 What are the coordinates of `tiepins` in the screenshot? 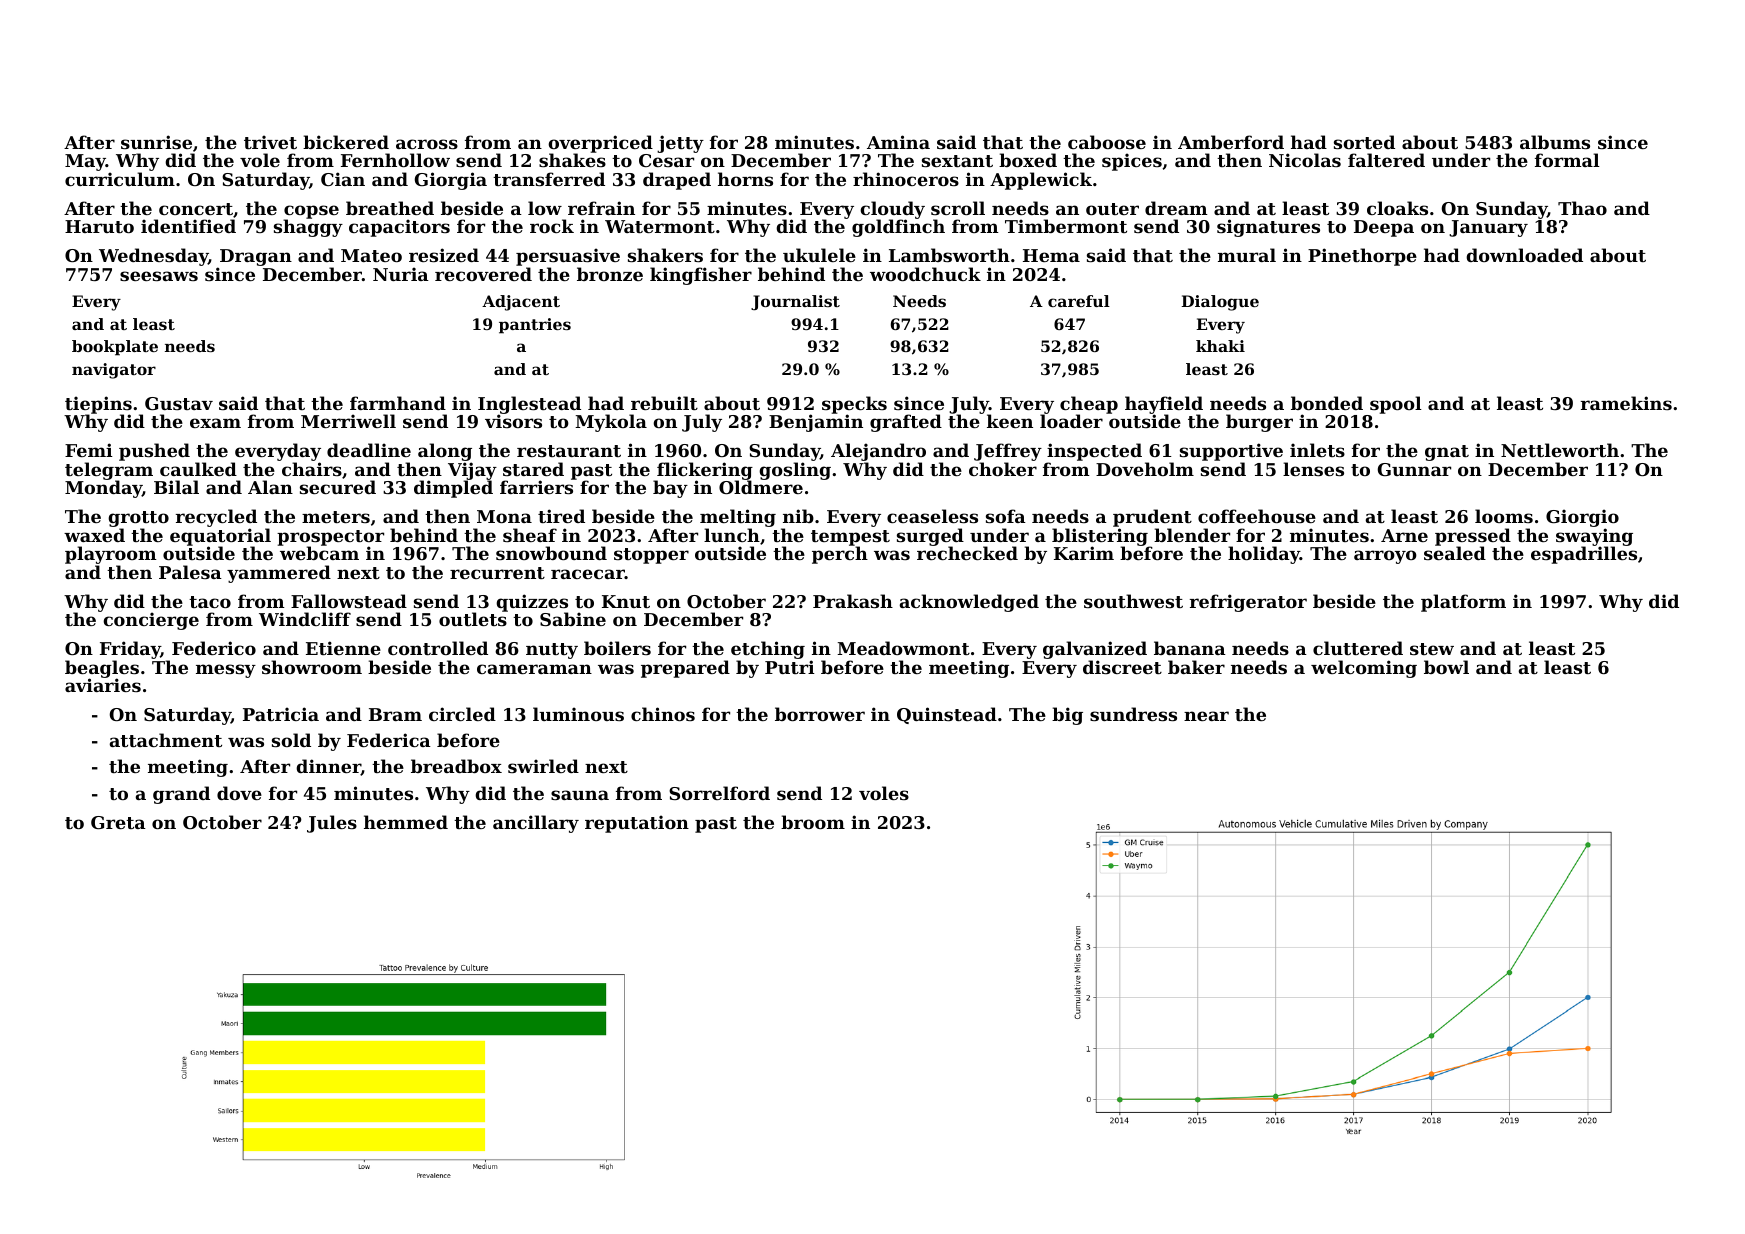 It's located at (98, 405).
